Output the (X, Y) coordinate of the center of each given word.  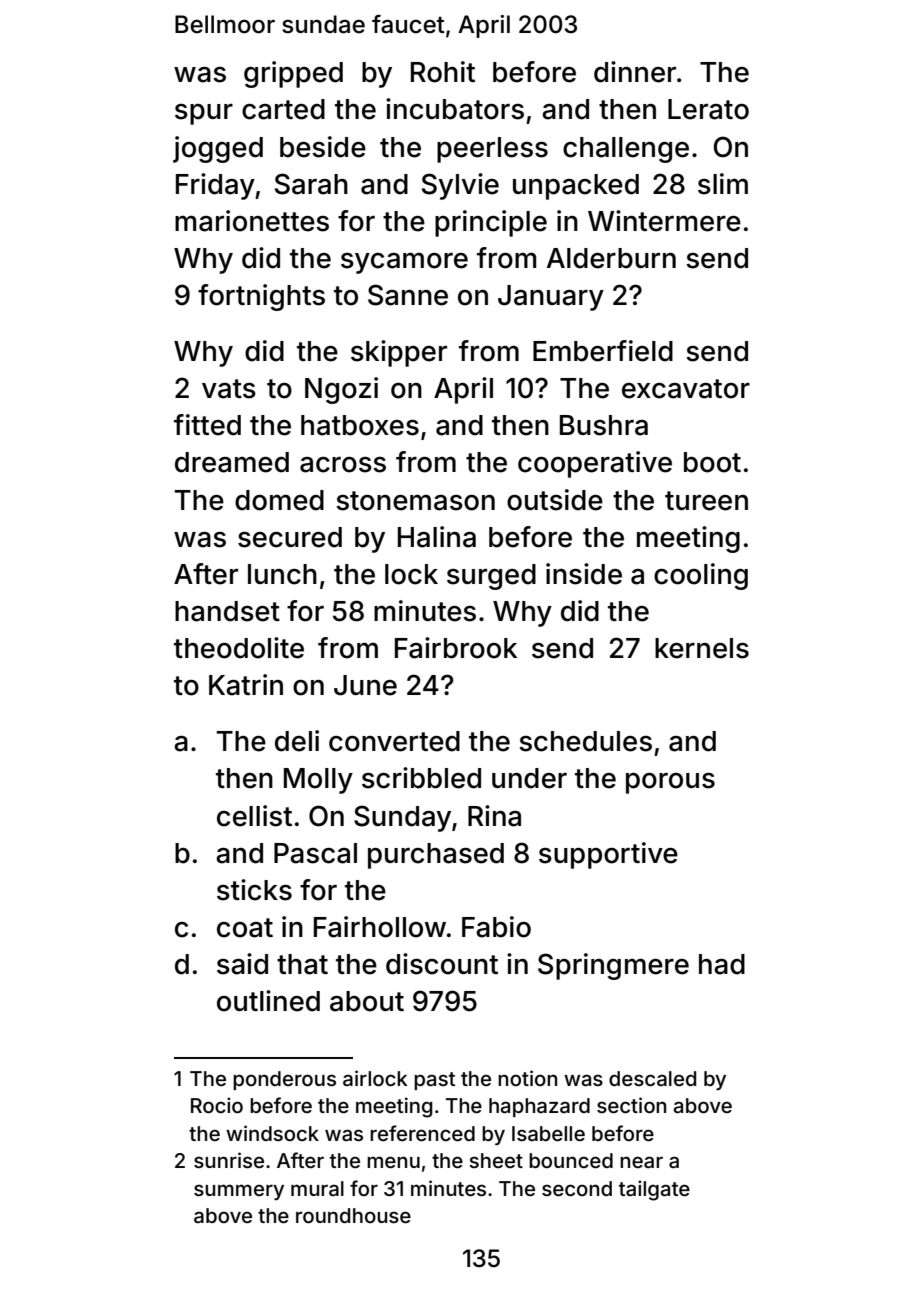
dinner (635, 72)
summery (239, 1192)
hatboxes (360, 425)
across (343, 465)
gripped (293, 74)
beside (323, 147)
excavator (686, 389)
